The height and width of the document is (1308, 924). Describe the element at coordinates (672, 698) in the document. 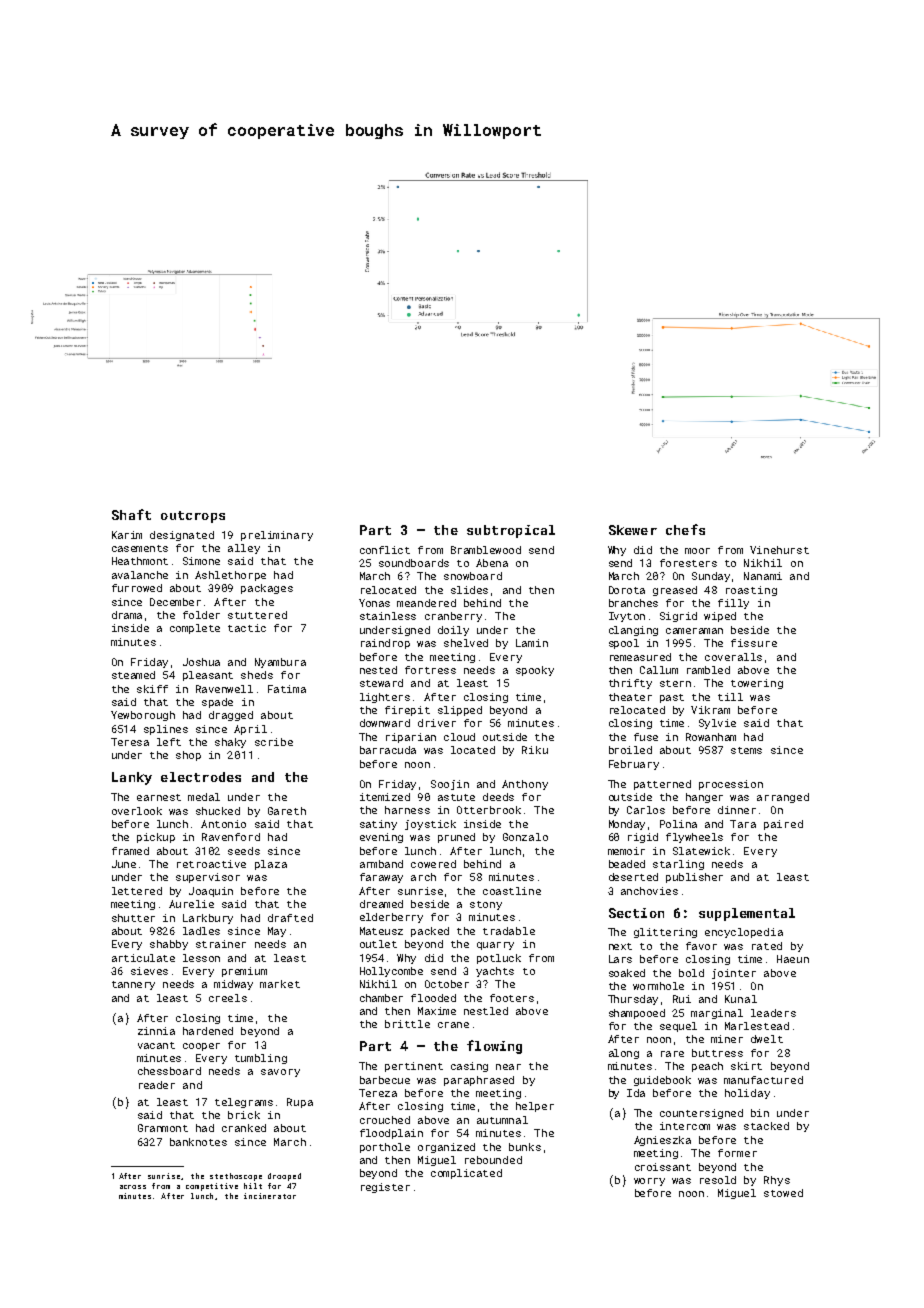

I see `past` at that location.
